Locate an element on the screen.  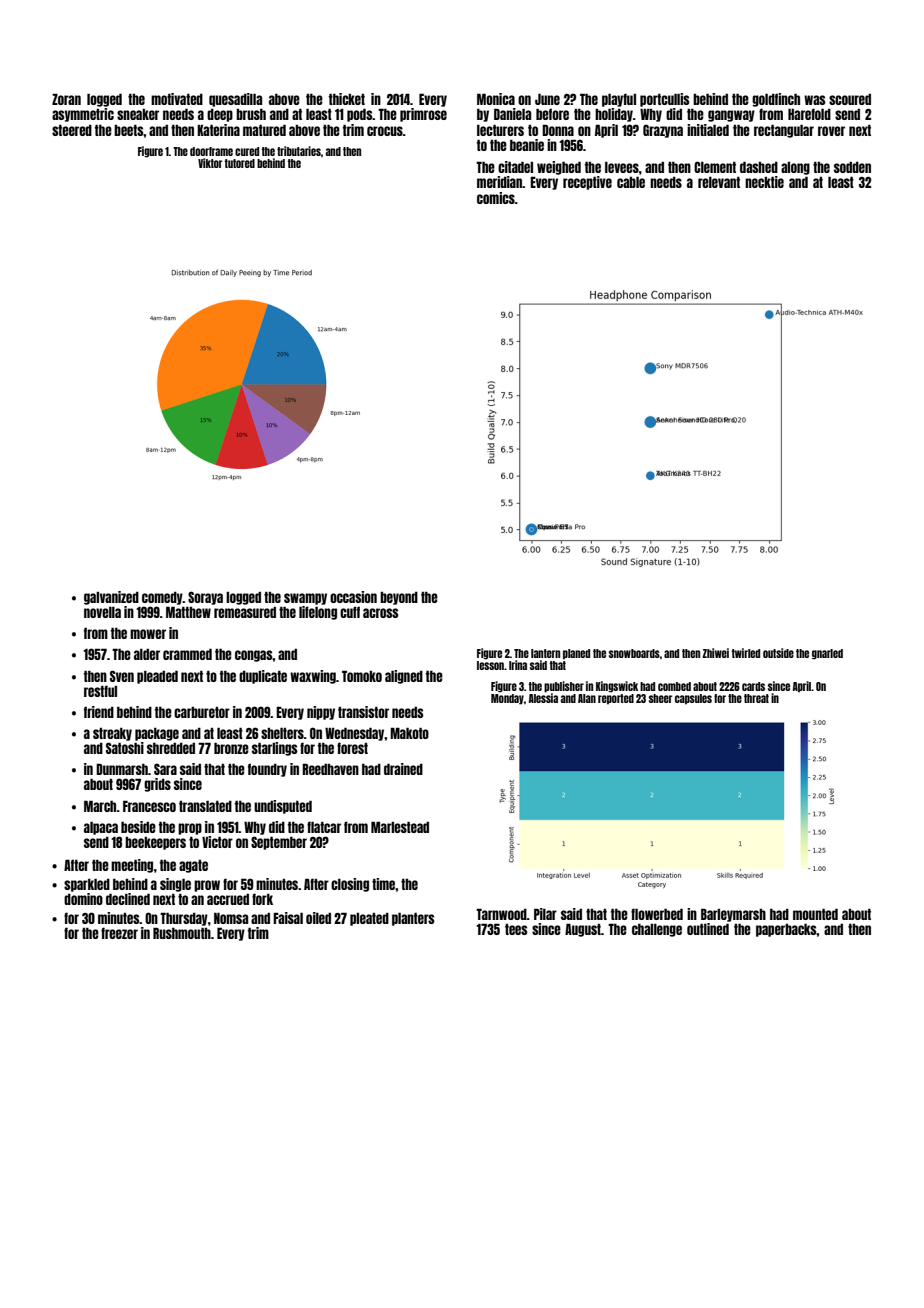
along is located at coordinates (795, 168).
